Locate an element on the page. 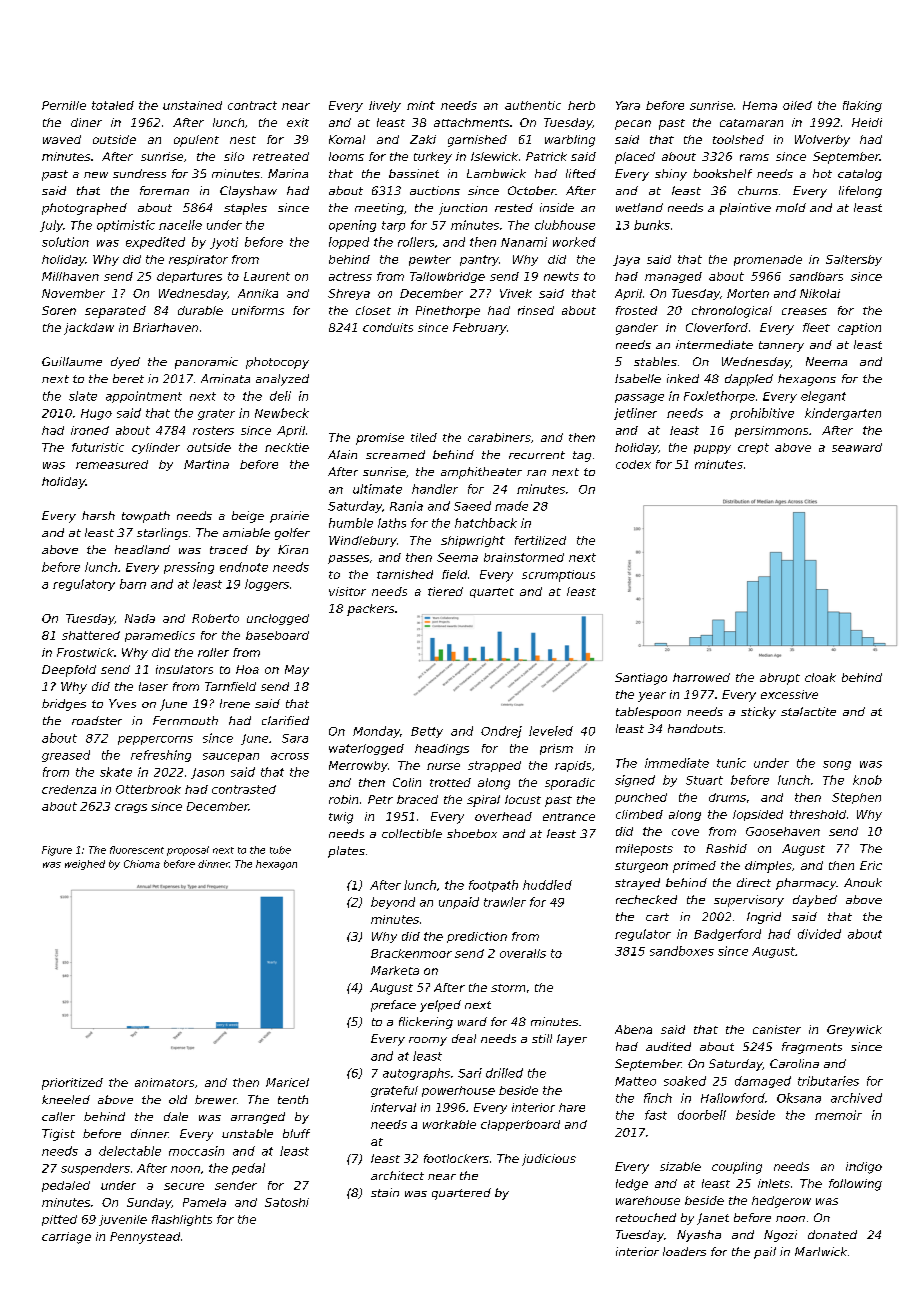 This page has width=924, height=1308. conduits is located at coordinates (388, 327).
